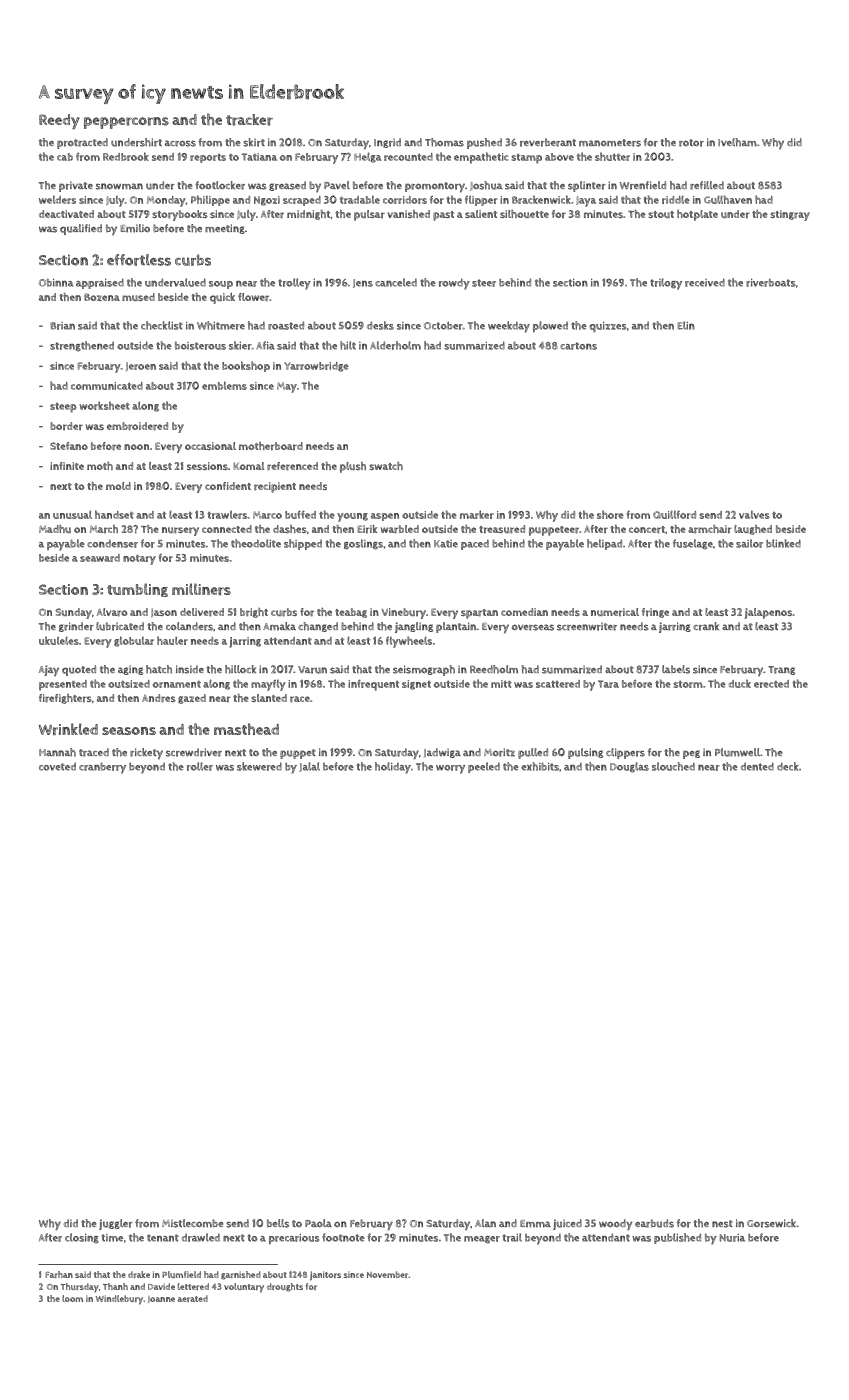  Describe the element at coordinates (691, 143) in the document. I see `rotor` at that location.
